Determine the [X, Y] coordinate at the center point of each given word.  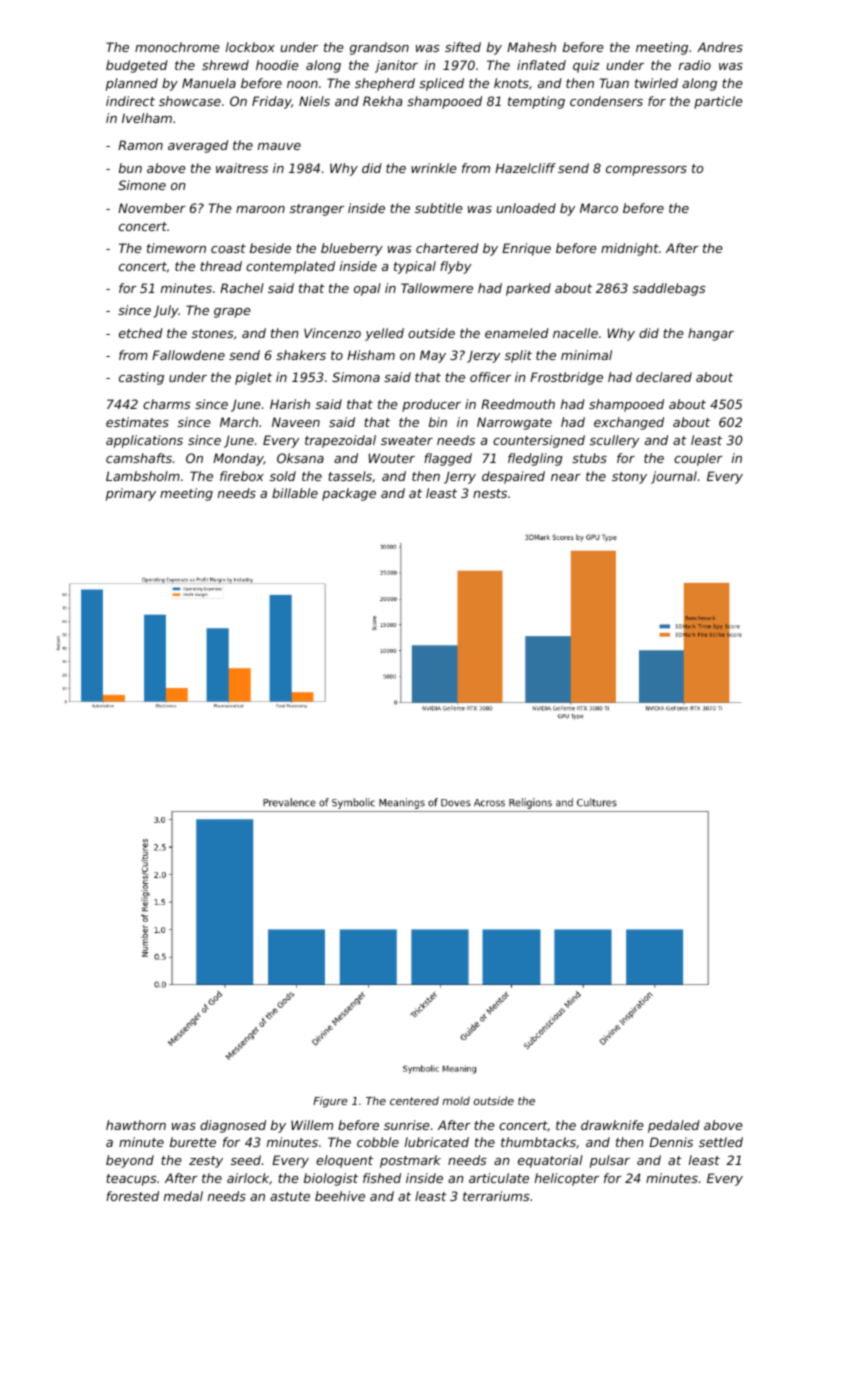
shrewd [225, 65]
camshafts [139, 458]
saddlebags [669, 289]
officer [490, 377]
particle [718, 102]
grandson [379, 48]
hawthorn [136, 1125]
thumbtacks [538, 1142]
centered [414, 1100]
